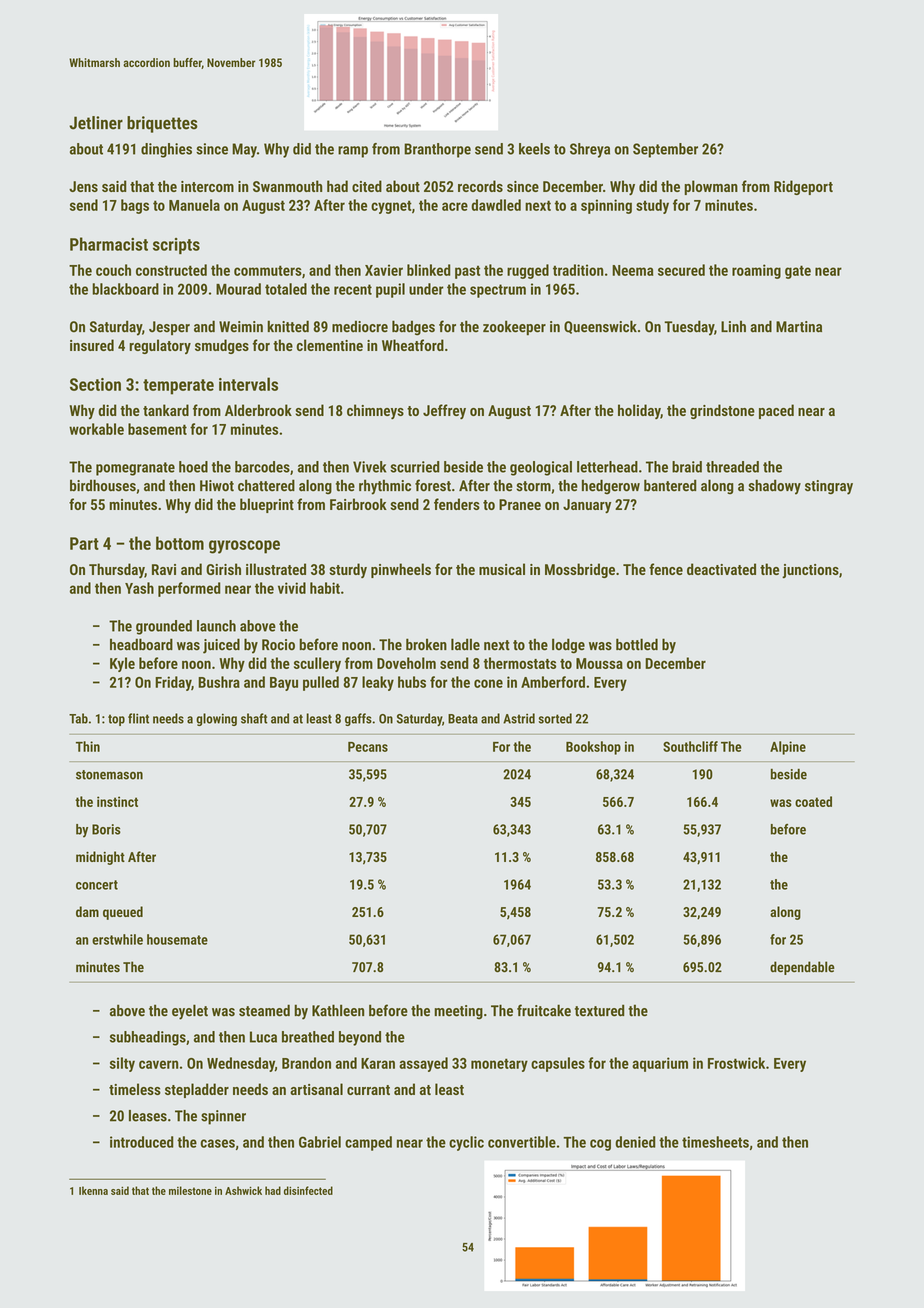 The image size is (924, 1308). Describe the element at coordinates (78, 718) in the screenshot. I see `Tab` at that location.
